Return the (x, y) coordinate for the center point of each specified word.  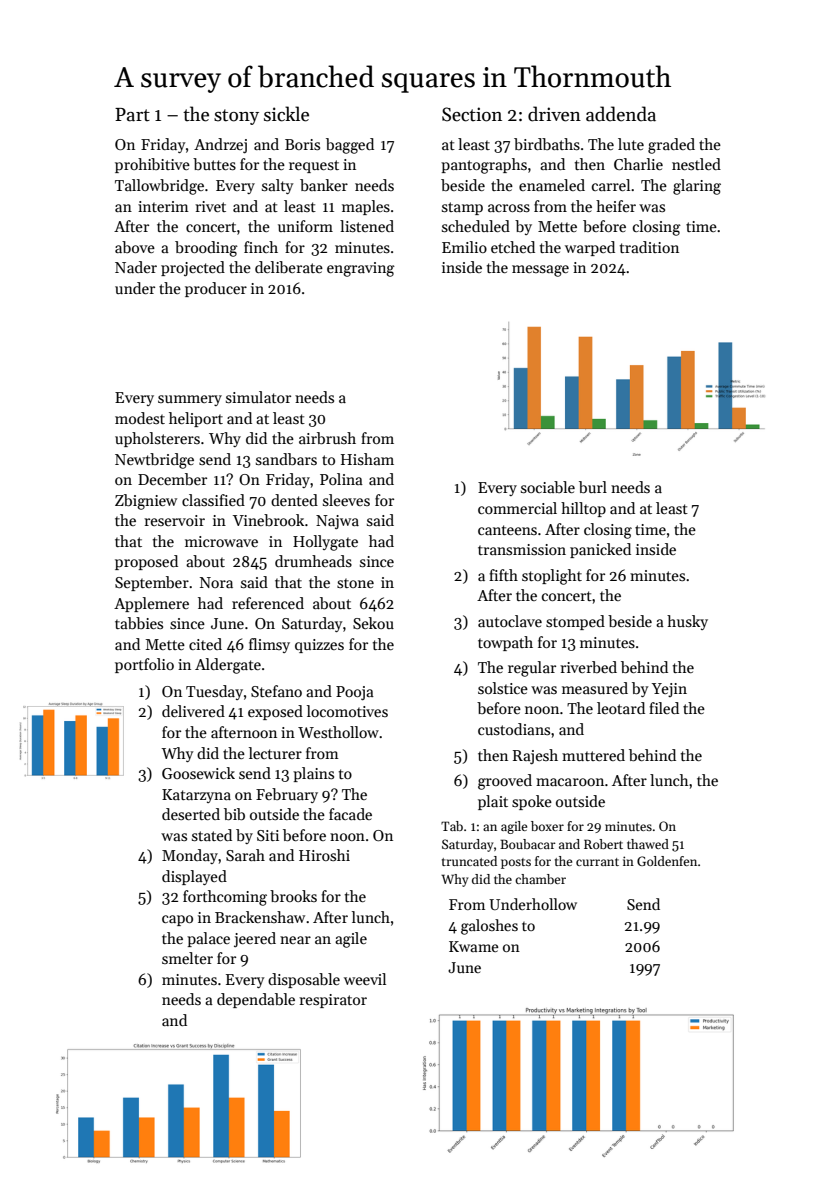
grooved (505, 782)
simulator (258, 397)
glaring (697, 187)
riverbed (588, 667)
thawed (648, 844)
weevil (365, 979)
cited (205, 644)
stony (236, 117)
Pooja (355, 693)
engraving (361, 269)
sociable (548, 487)
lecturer (275, 753)
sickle (286, 114)
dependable (256, 1000)
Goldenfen (667, 861)
